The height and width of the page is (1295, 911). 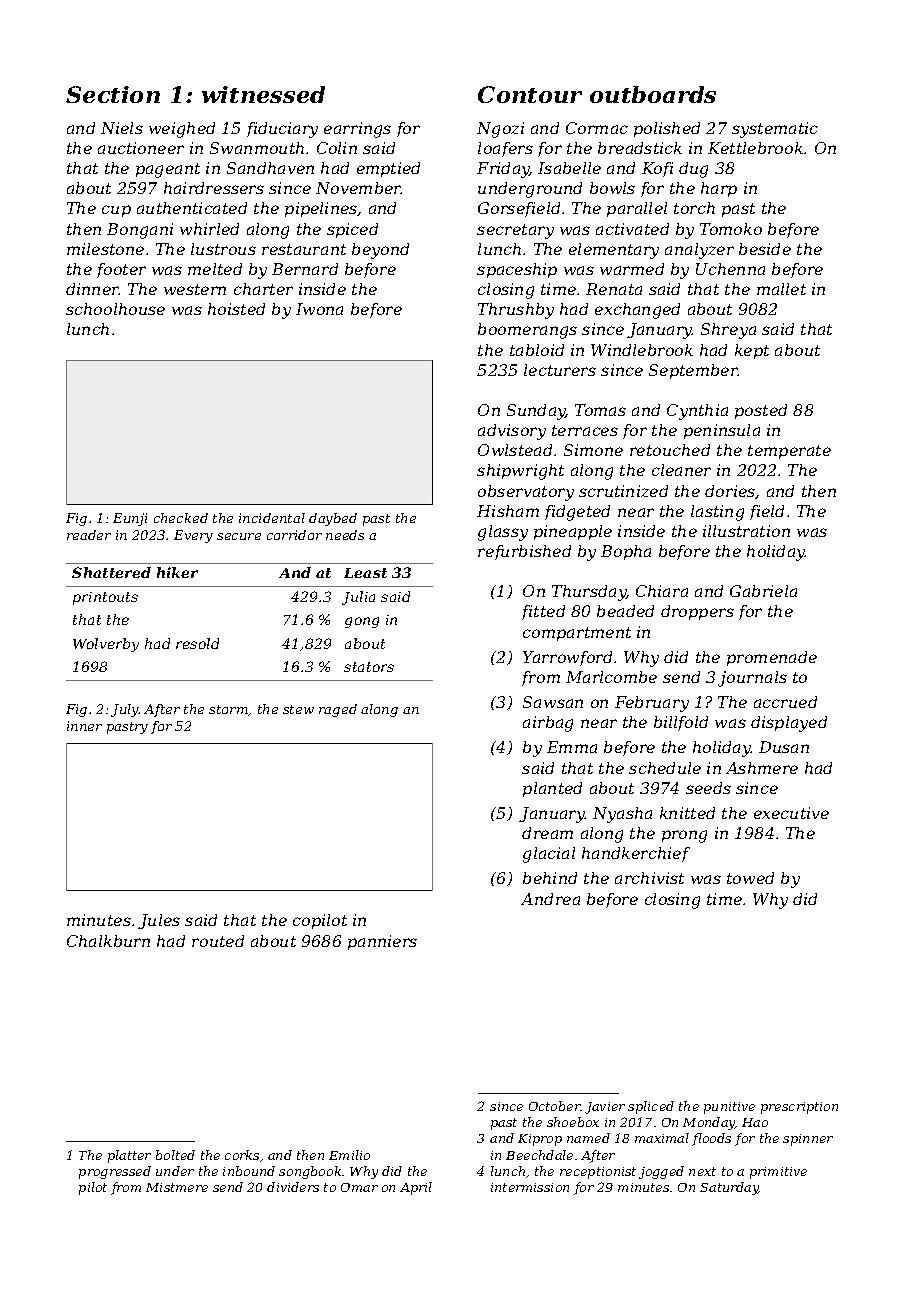 I want to click on planted, so click(x=552, y=789).
